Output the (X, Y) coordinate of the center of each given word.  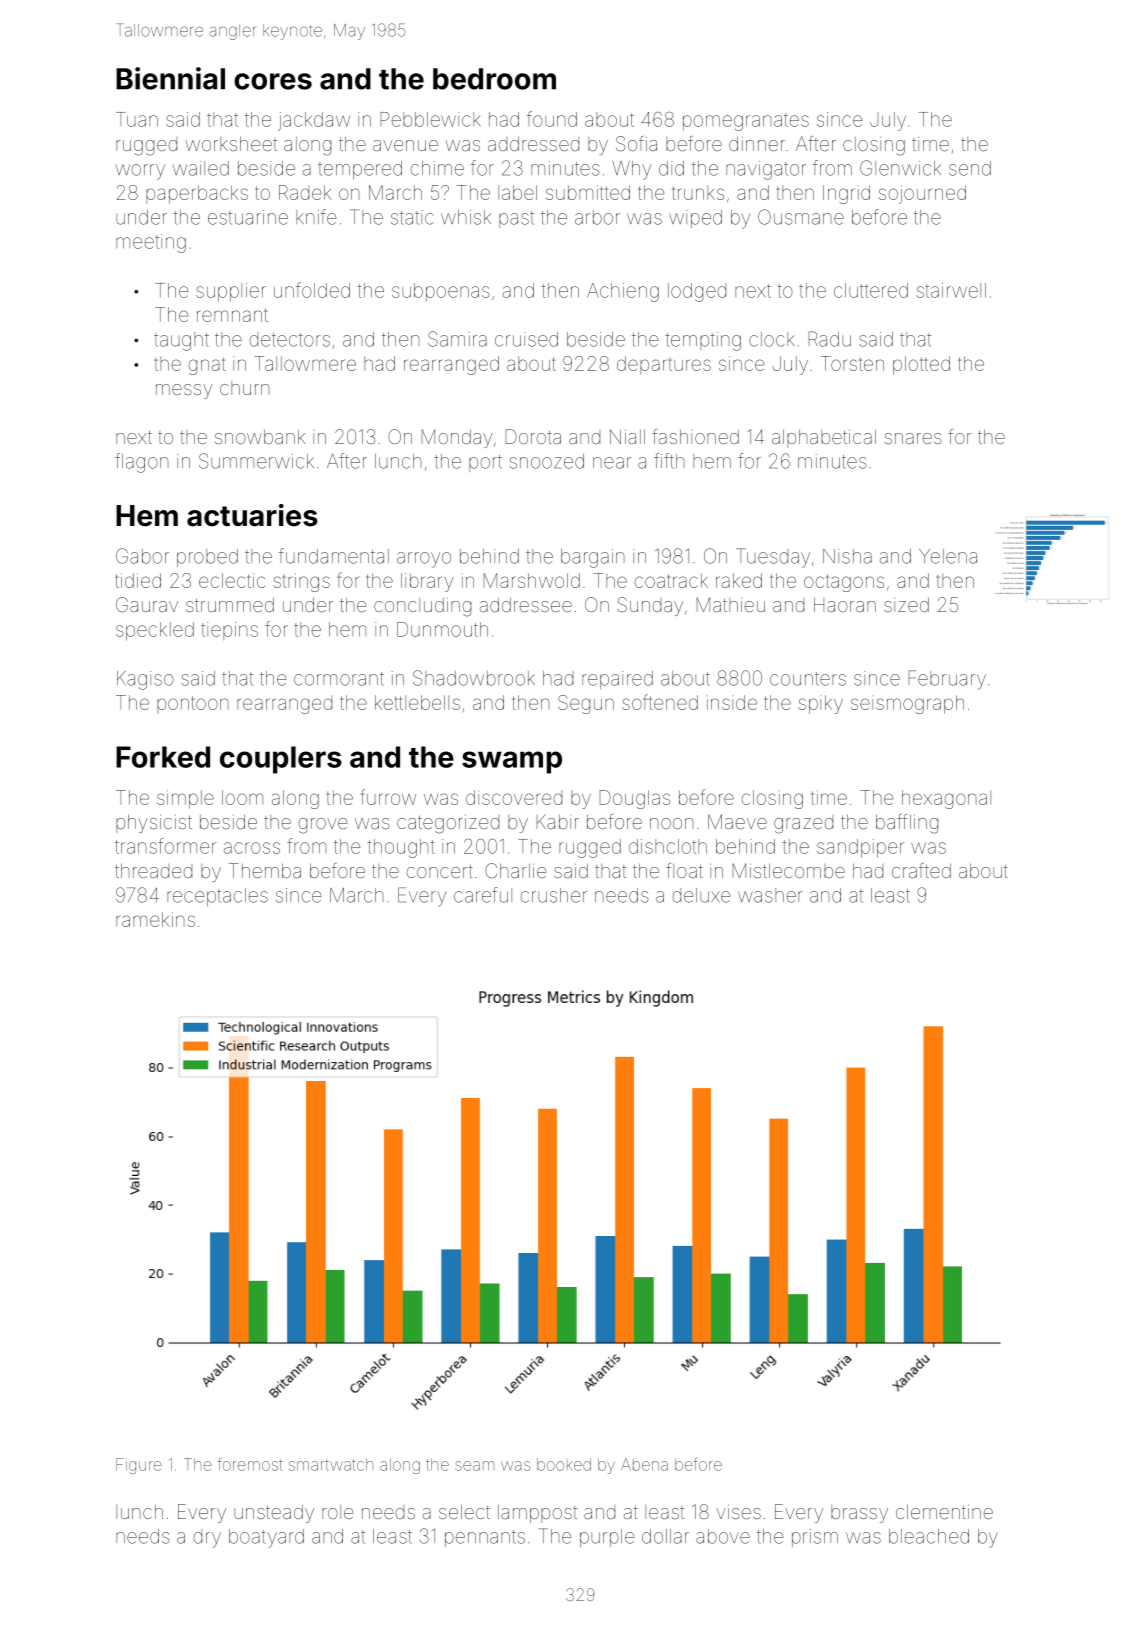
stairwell (951, 290)
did (671, 168)
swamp (512, 762)
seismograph (907, 704)
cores (273, 81)
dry (207, 1538)
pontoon (193, 705)
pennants (485, 1538)
